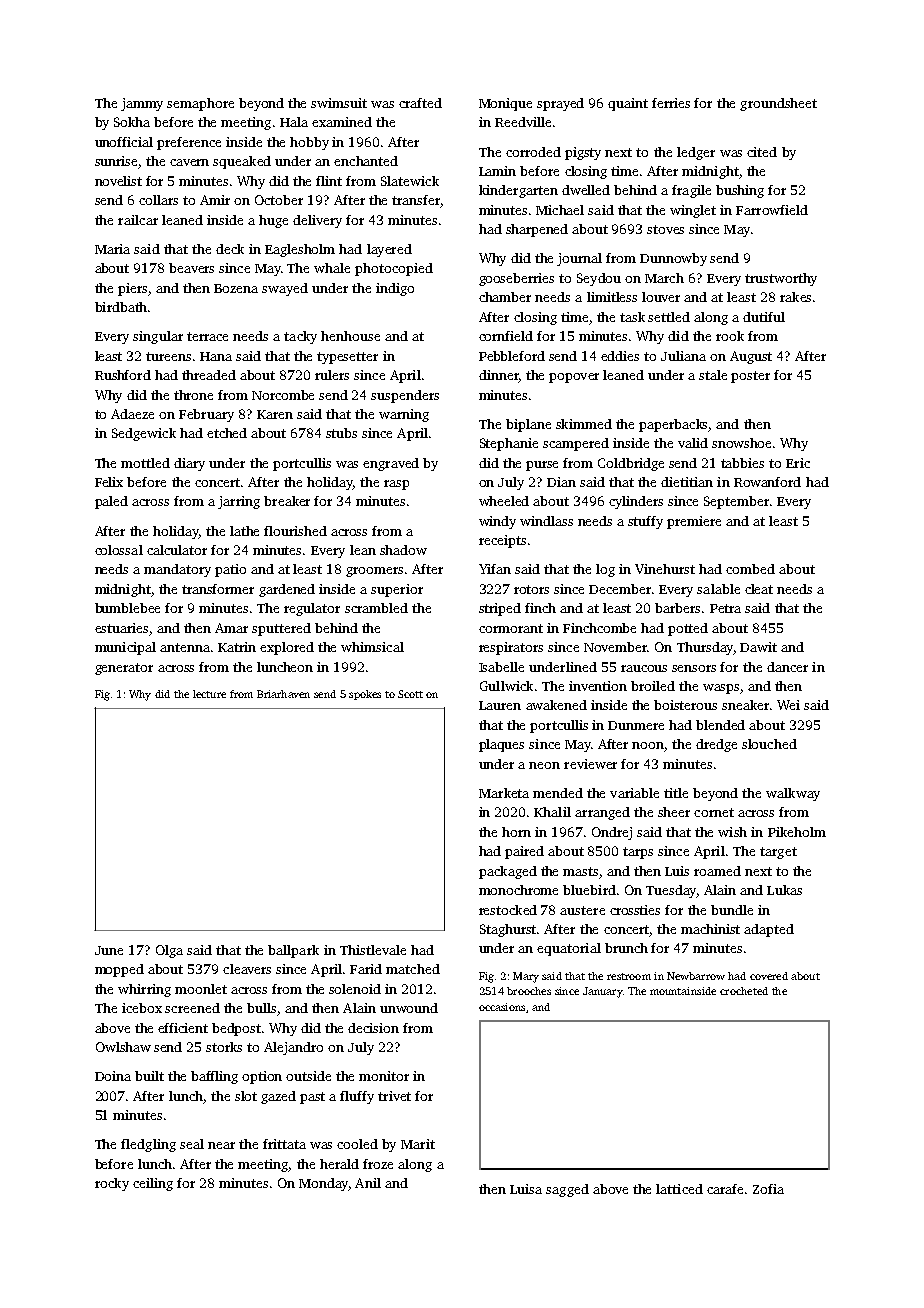  Describe the element at coordinates (295, 531) in the page. I see `flourished` at that location.
